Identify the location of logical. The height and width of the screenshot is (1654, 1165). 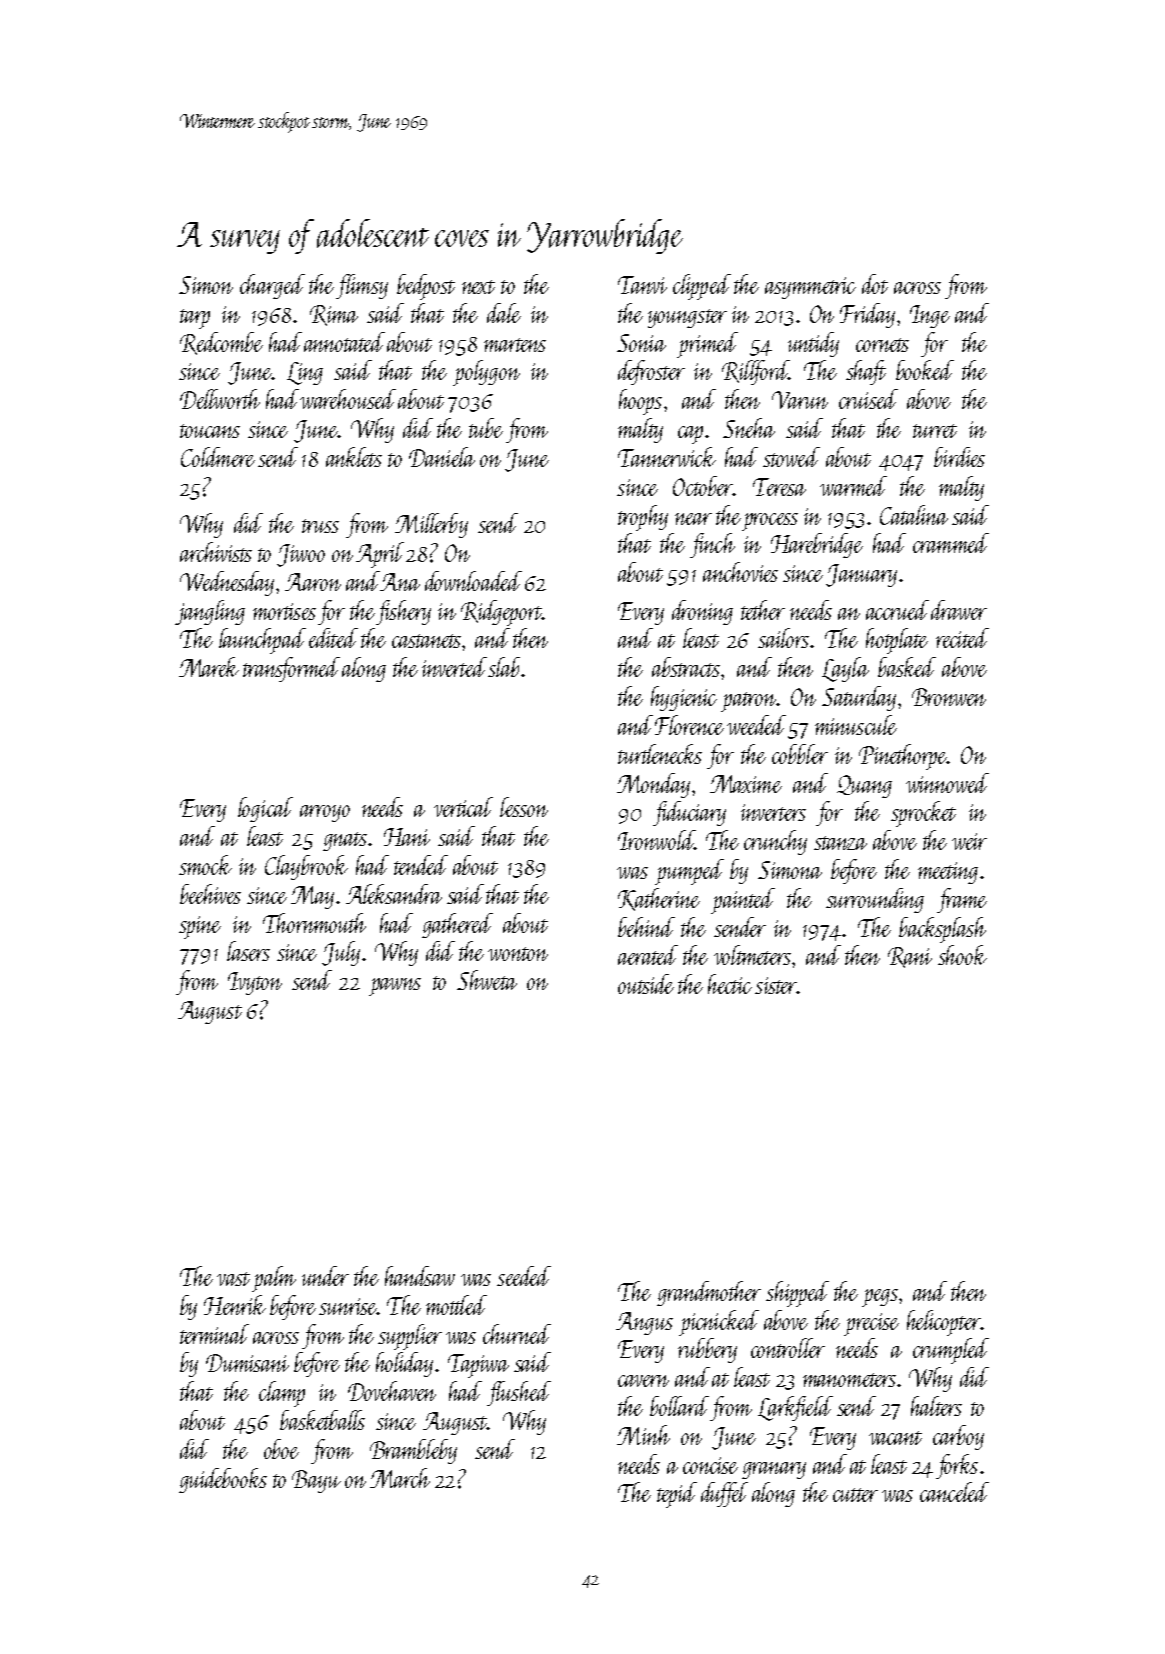
(265, 809).
